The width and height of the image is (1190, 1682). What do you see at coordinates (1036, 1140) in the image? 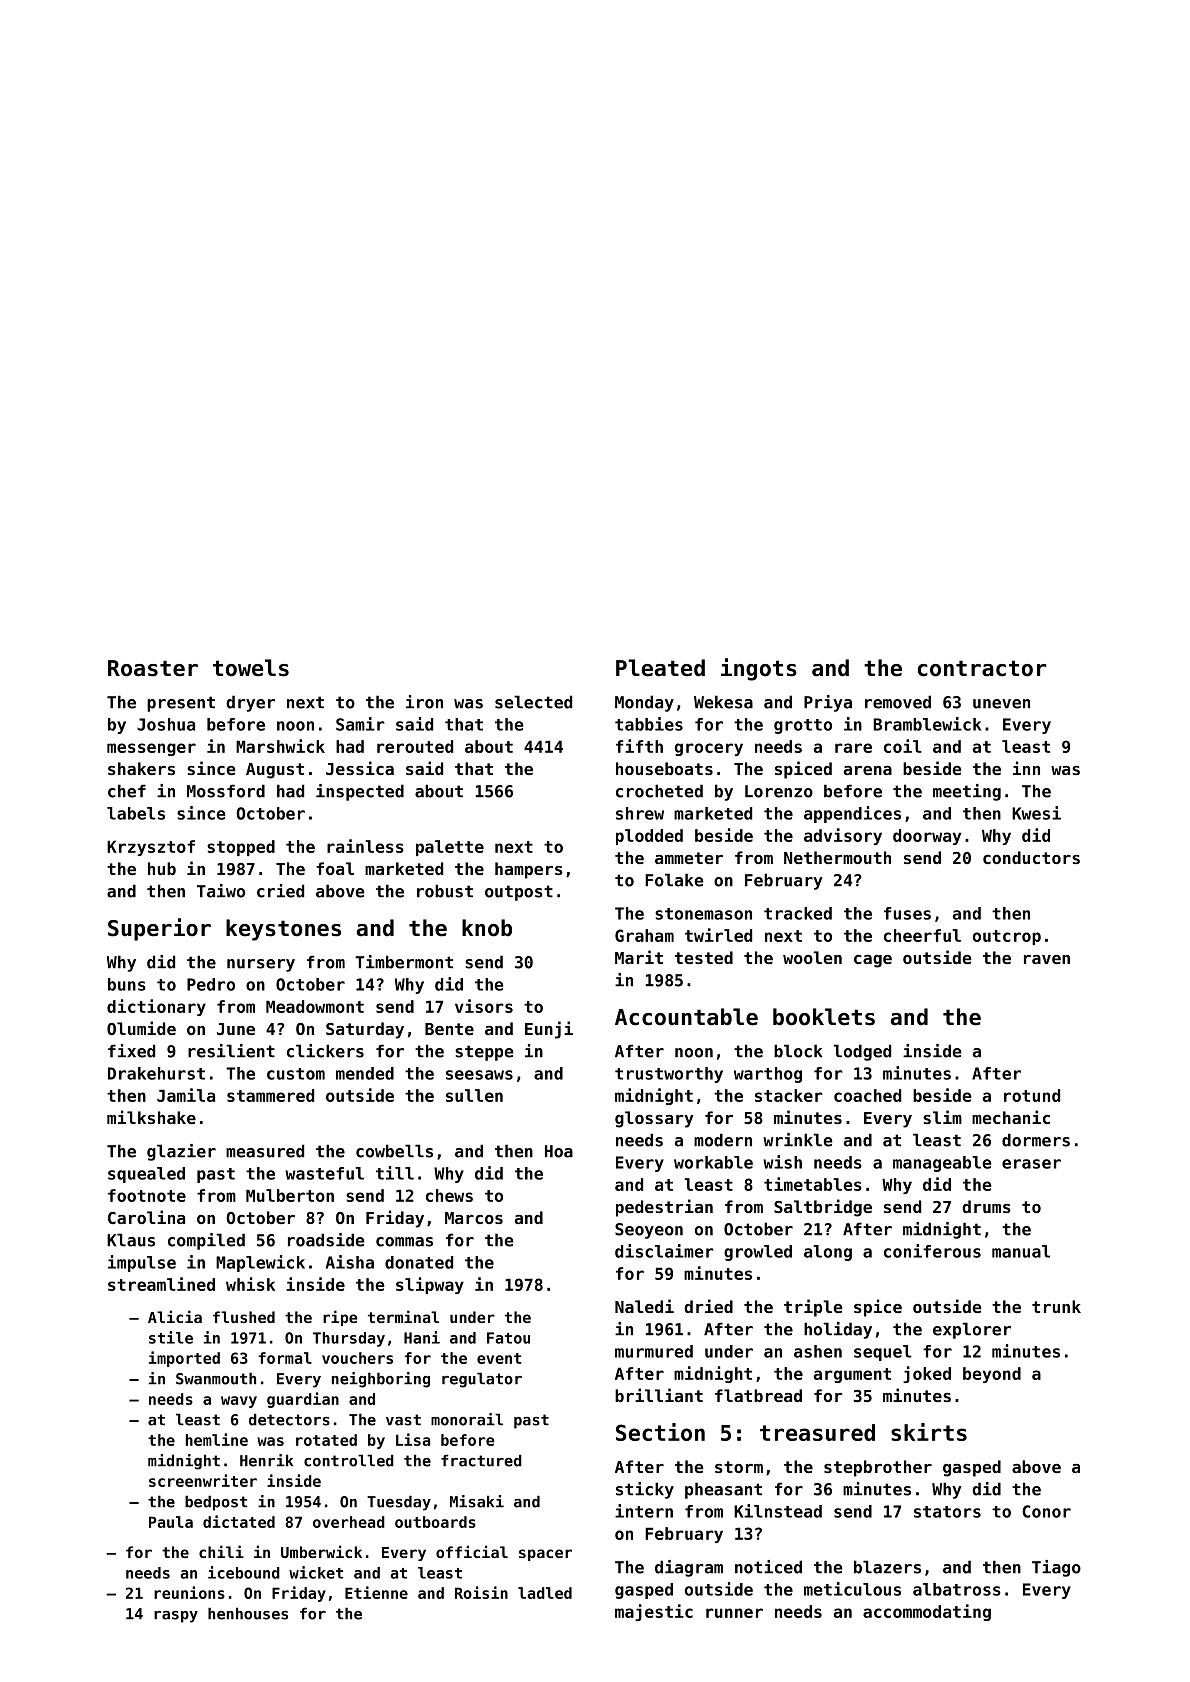
I see `dormers` at bounding box center [1036, 1140].
